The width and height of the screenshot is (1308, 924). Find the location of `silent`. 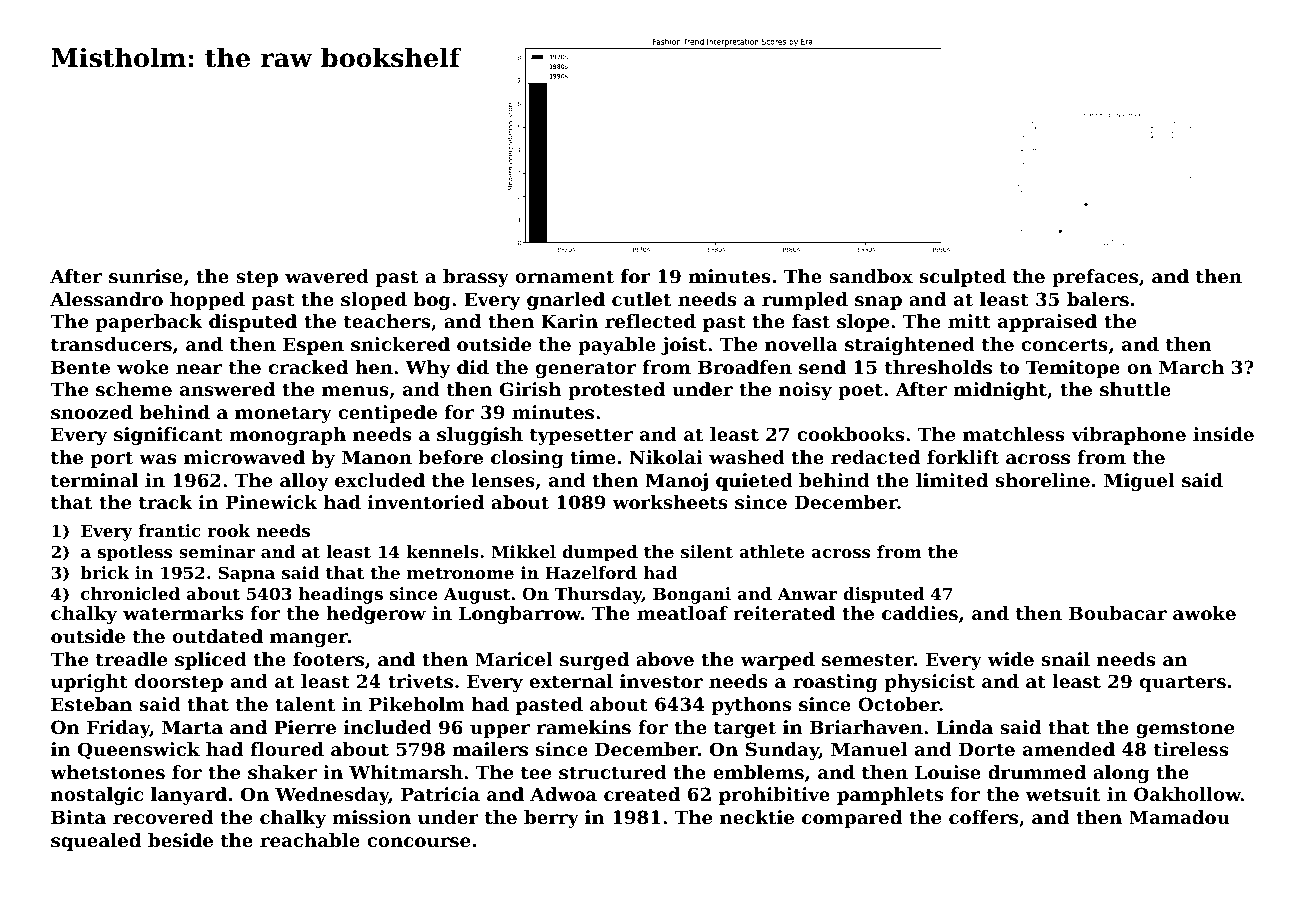

silent is located at coordinates (707, 551).
